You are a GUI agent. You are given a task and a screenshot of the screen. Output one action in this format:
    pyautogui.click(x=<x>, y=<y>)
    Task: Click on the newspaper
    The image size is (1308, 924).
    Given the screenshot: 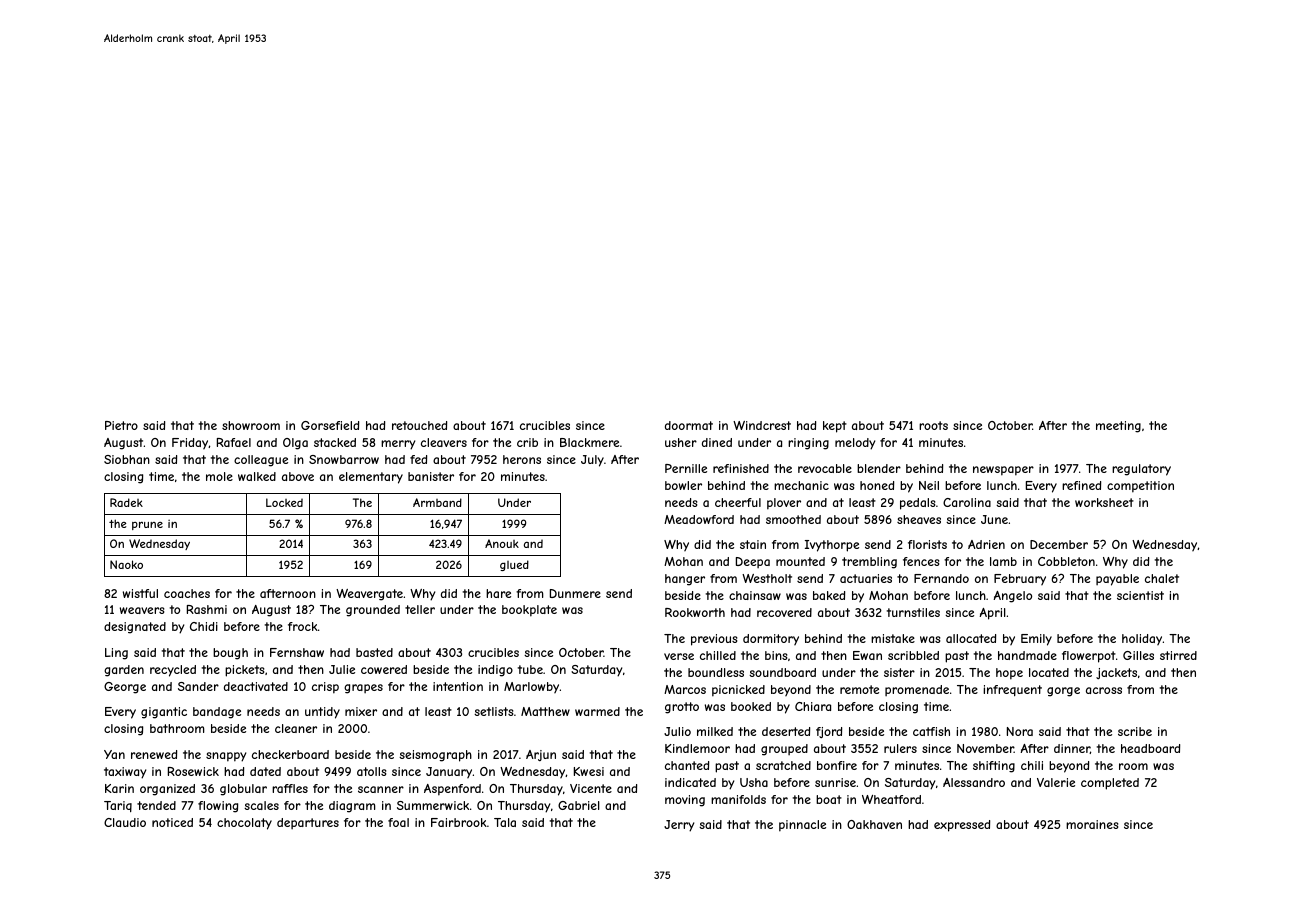 What is the action you would take?
    pyautogui.click(x=1003, y=471)
